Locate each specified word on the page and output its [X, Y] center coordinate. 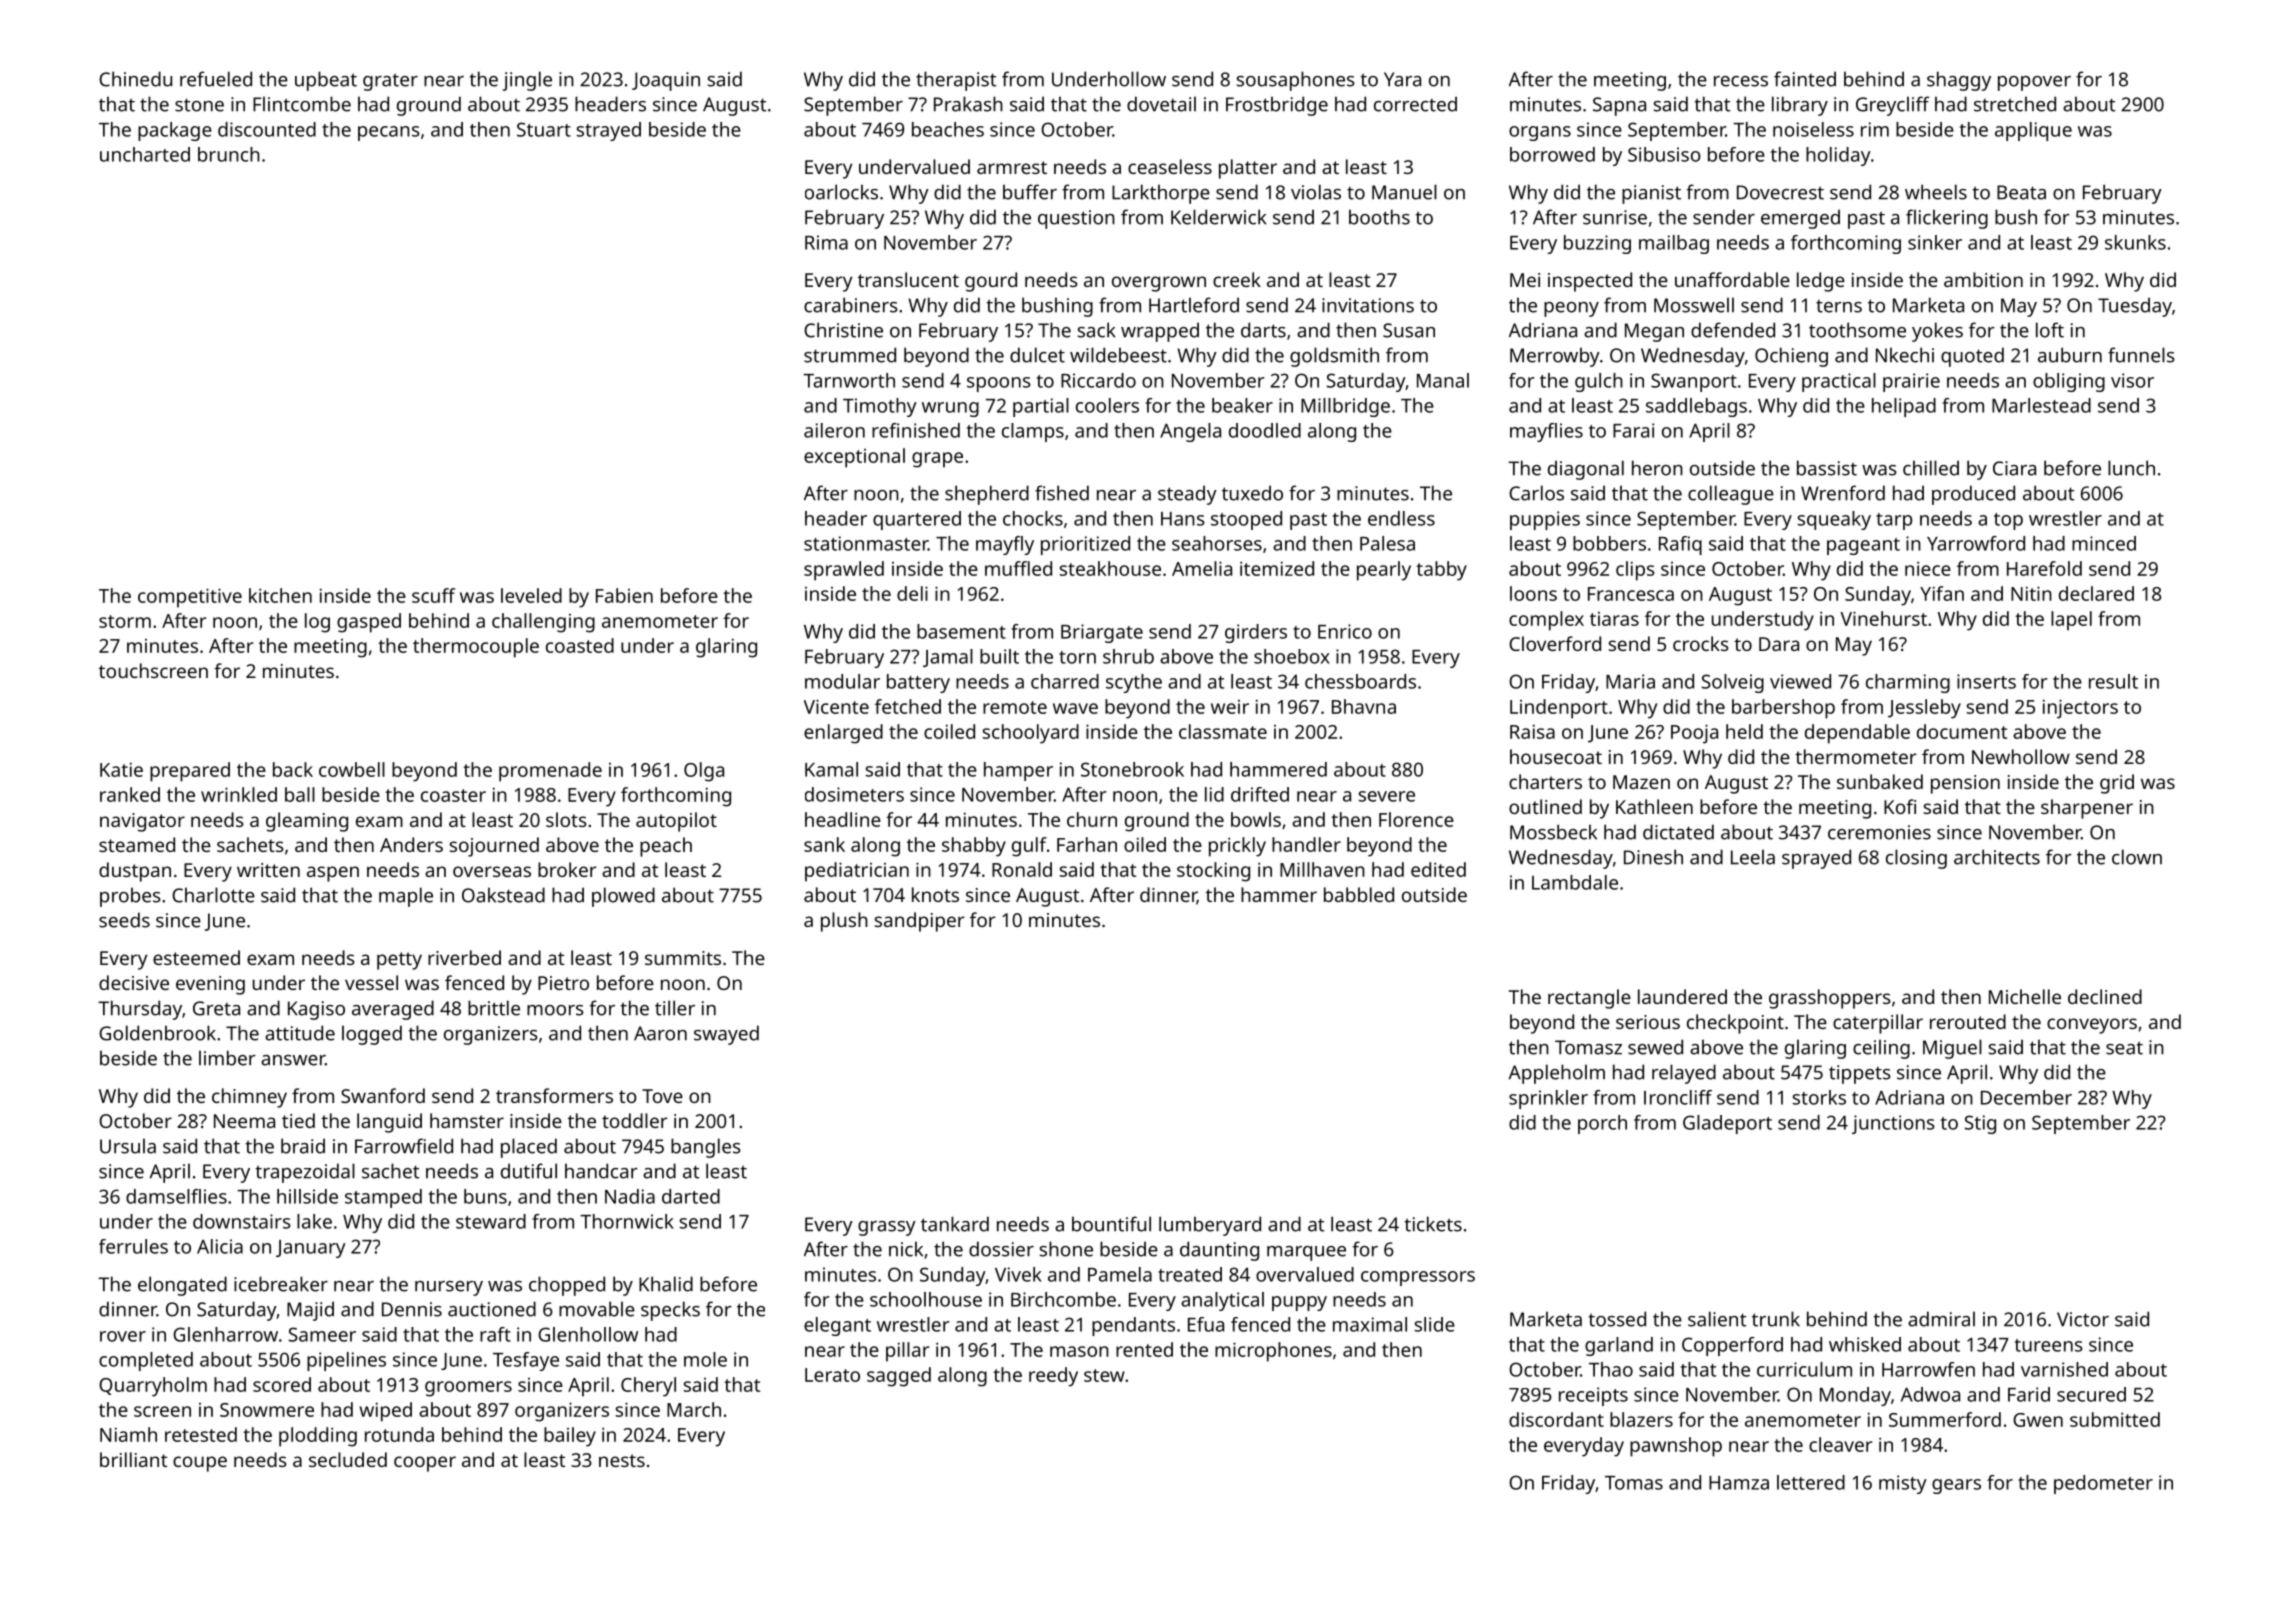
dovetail [1161, 104]
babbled [1359, 894]
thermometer [1856, 756]
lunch [2131, 468]
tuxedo [1252, 493]
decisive [134, 982]
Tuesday [2135, 307]
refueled [216, 79]
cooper [425, 1464]
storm [125, 621]
